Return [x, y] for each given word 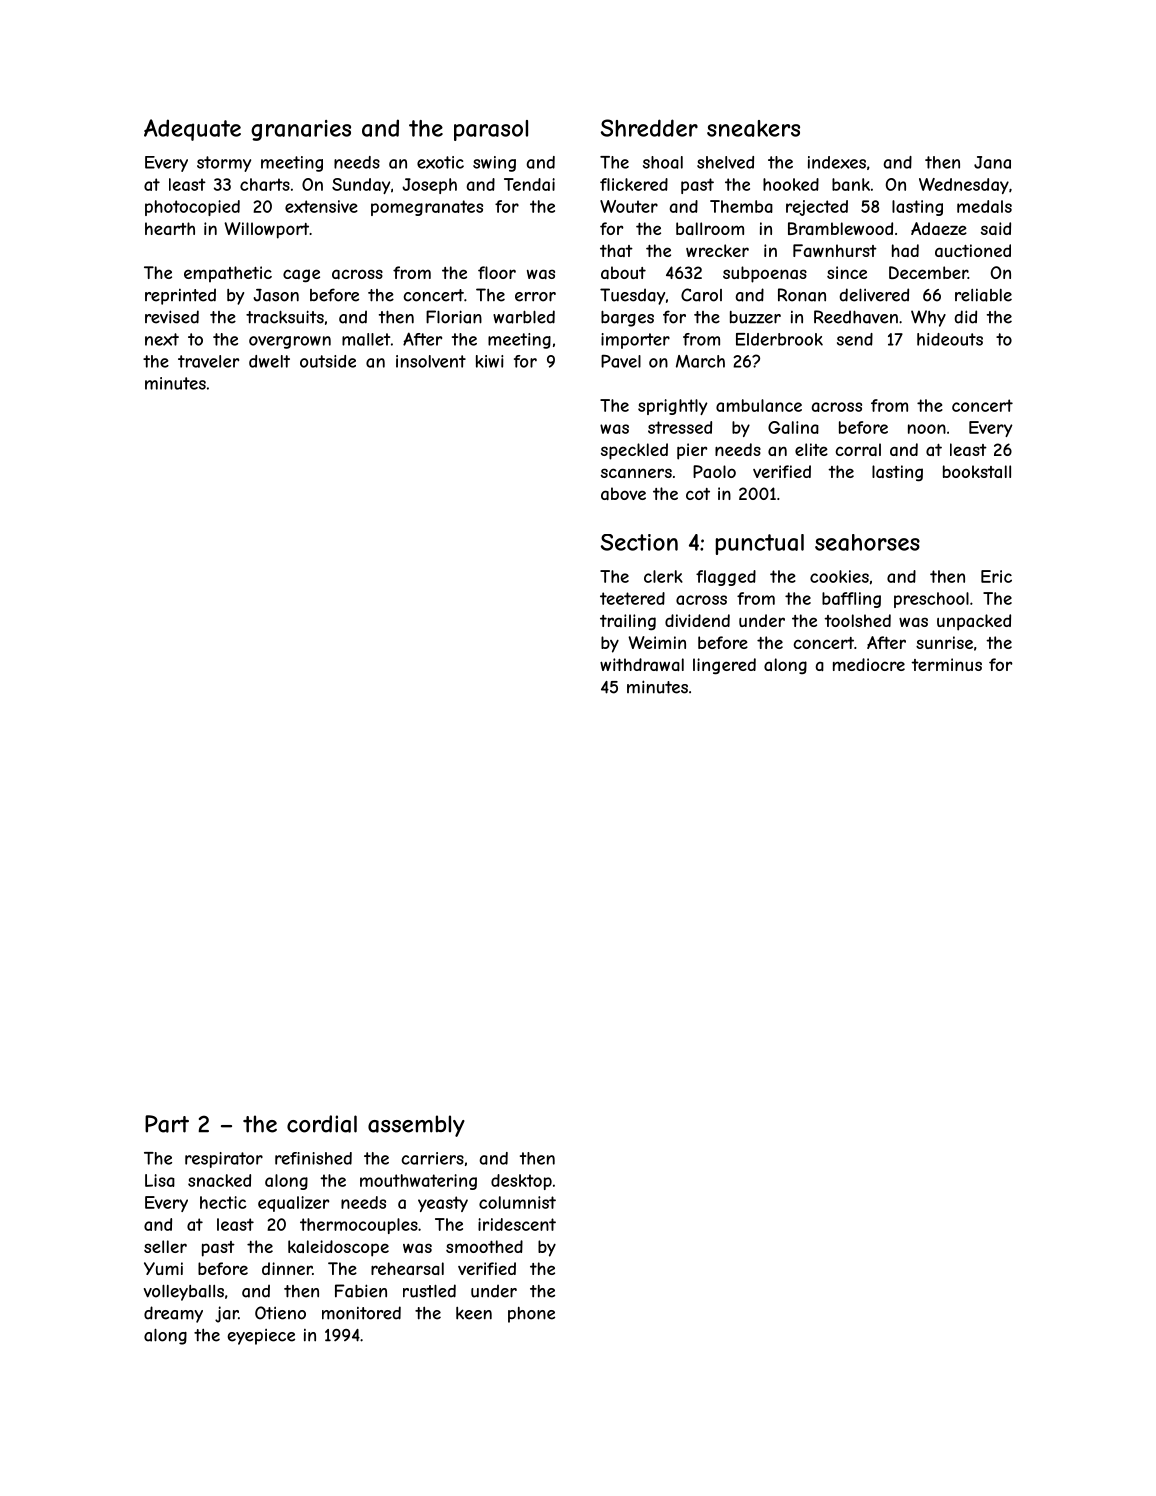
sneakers [753, 128]
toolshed [857, 620]
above [623, 493]
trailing [628, 622]
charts [265, 184]
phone [531, 1315]
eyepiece [261, 1337]
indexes [837, 162]
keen [474, 1313]
